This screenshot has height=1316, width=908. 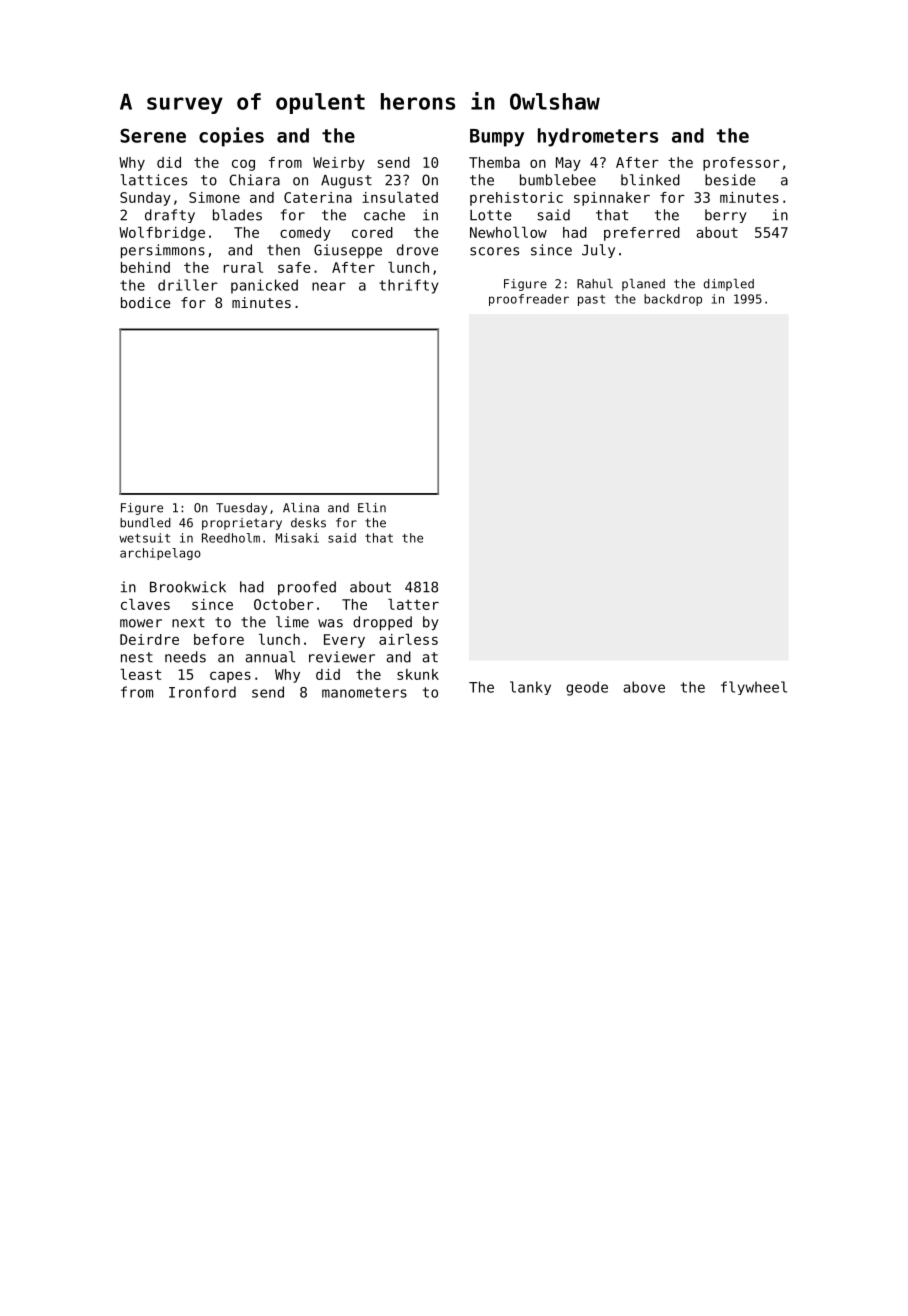 I want to click on desks, so click(x=308, y=523).
